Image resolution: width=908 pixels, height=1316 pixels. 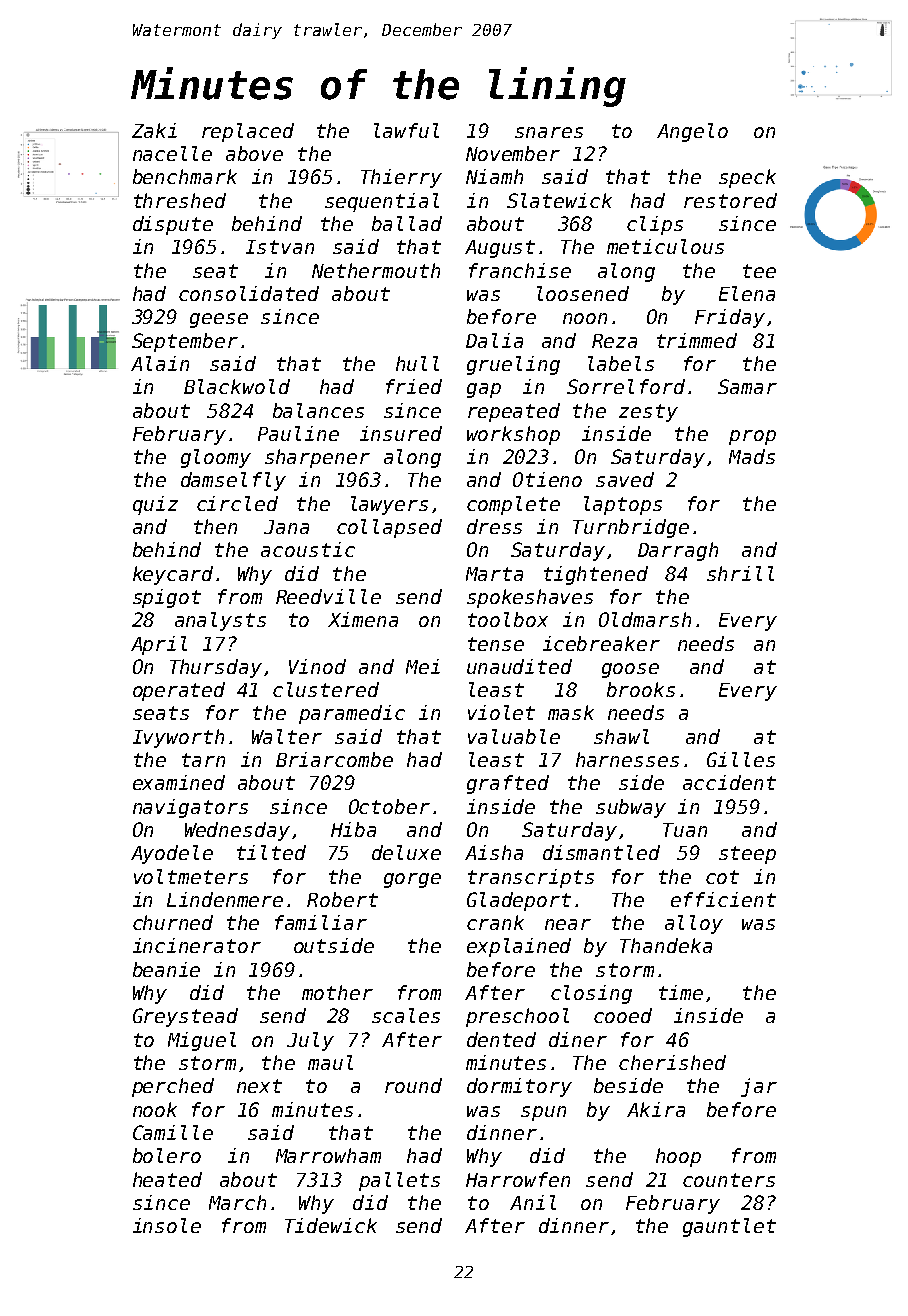 What do you see at coordinates (237, 386) in the screenshot?
I see `Blackwold` at bounding box center [237, 386].
